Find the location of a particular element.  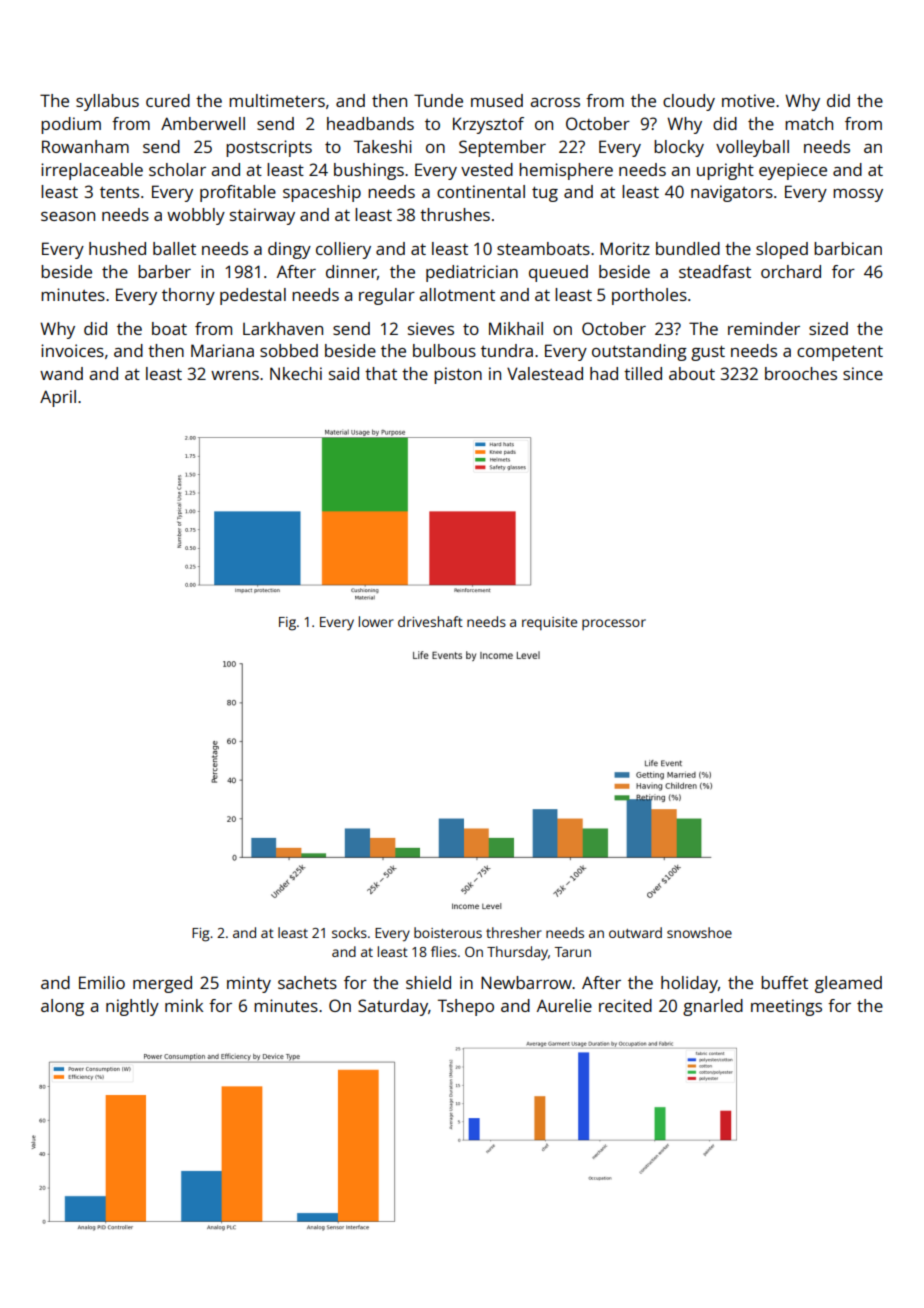

mused is located at coordinates (497, 100).
